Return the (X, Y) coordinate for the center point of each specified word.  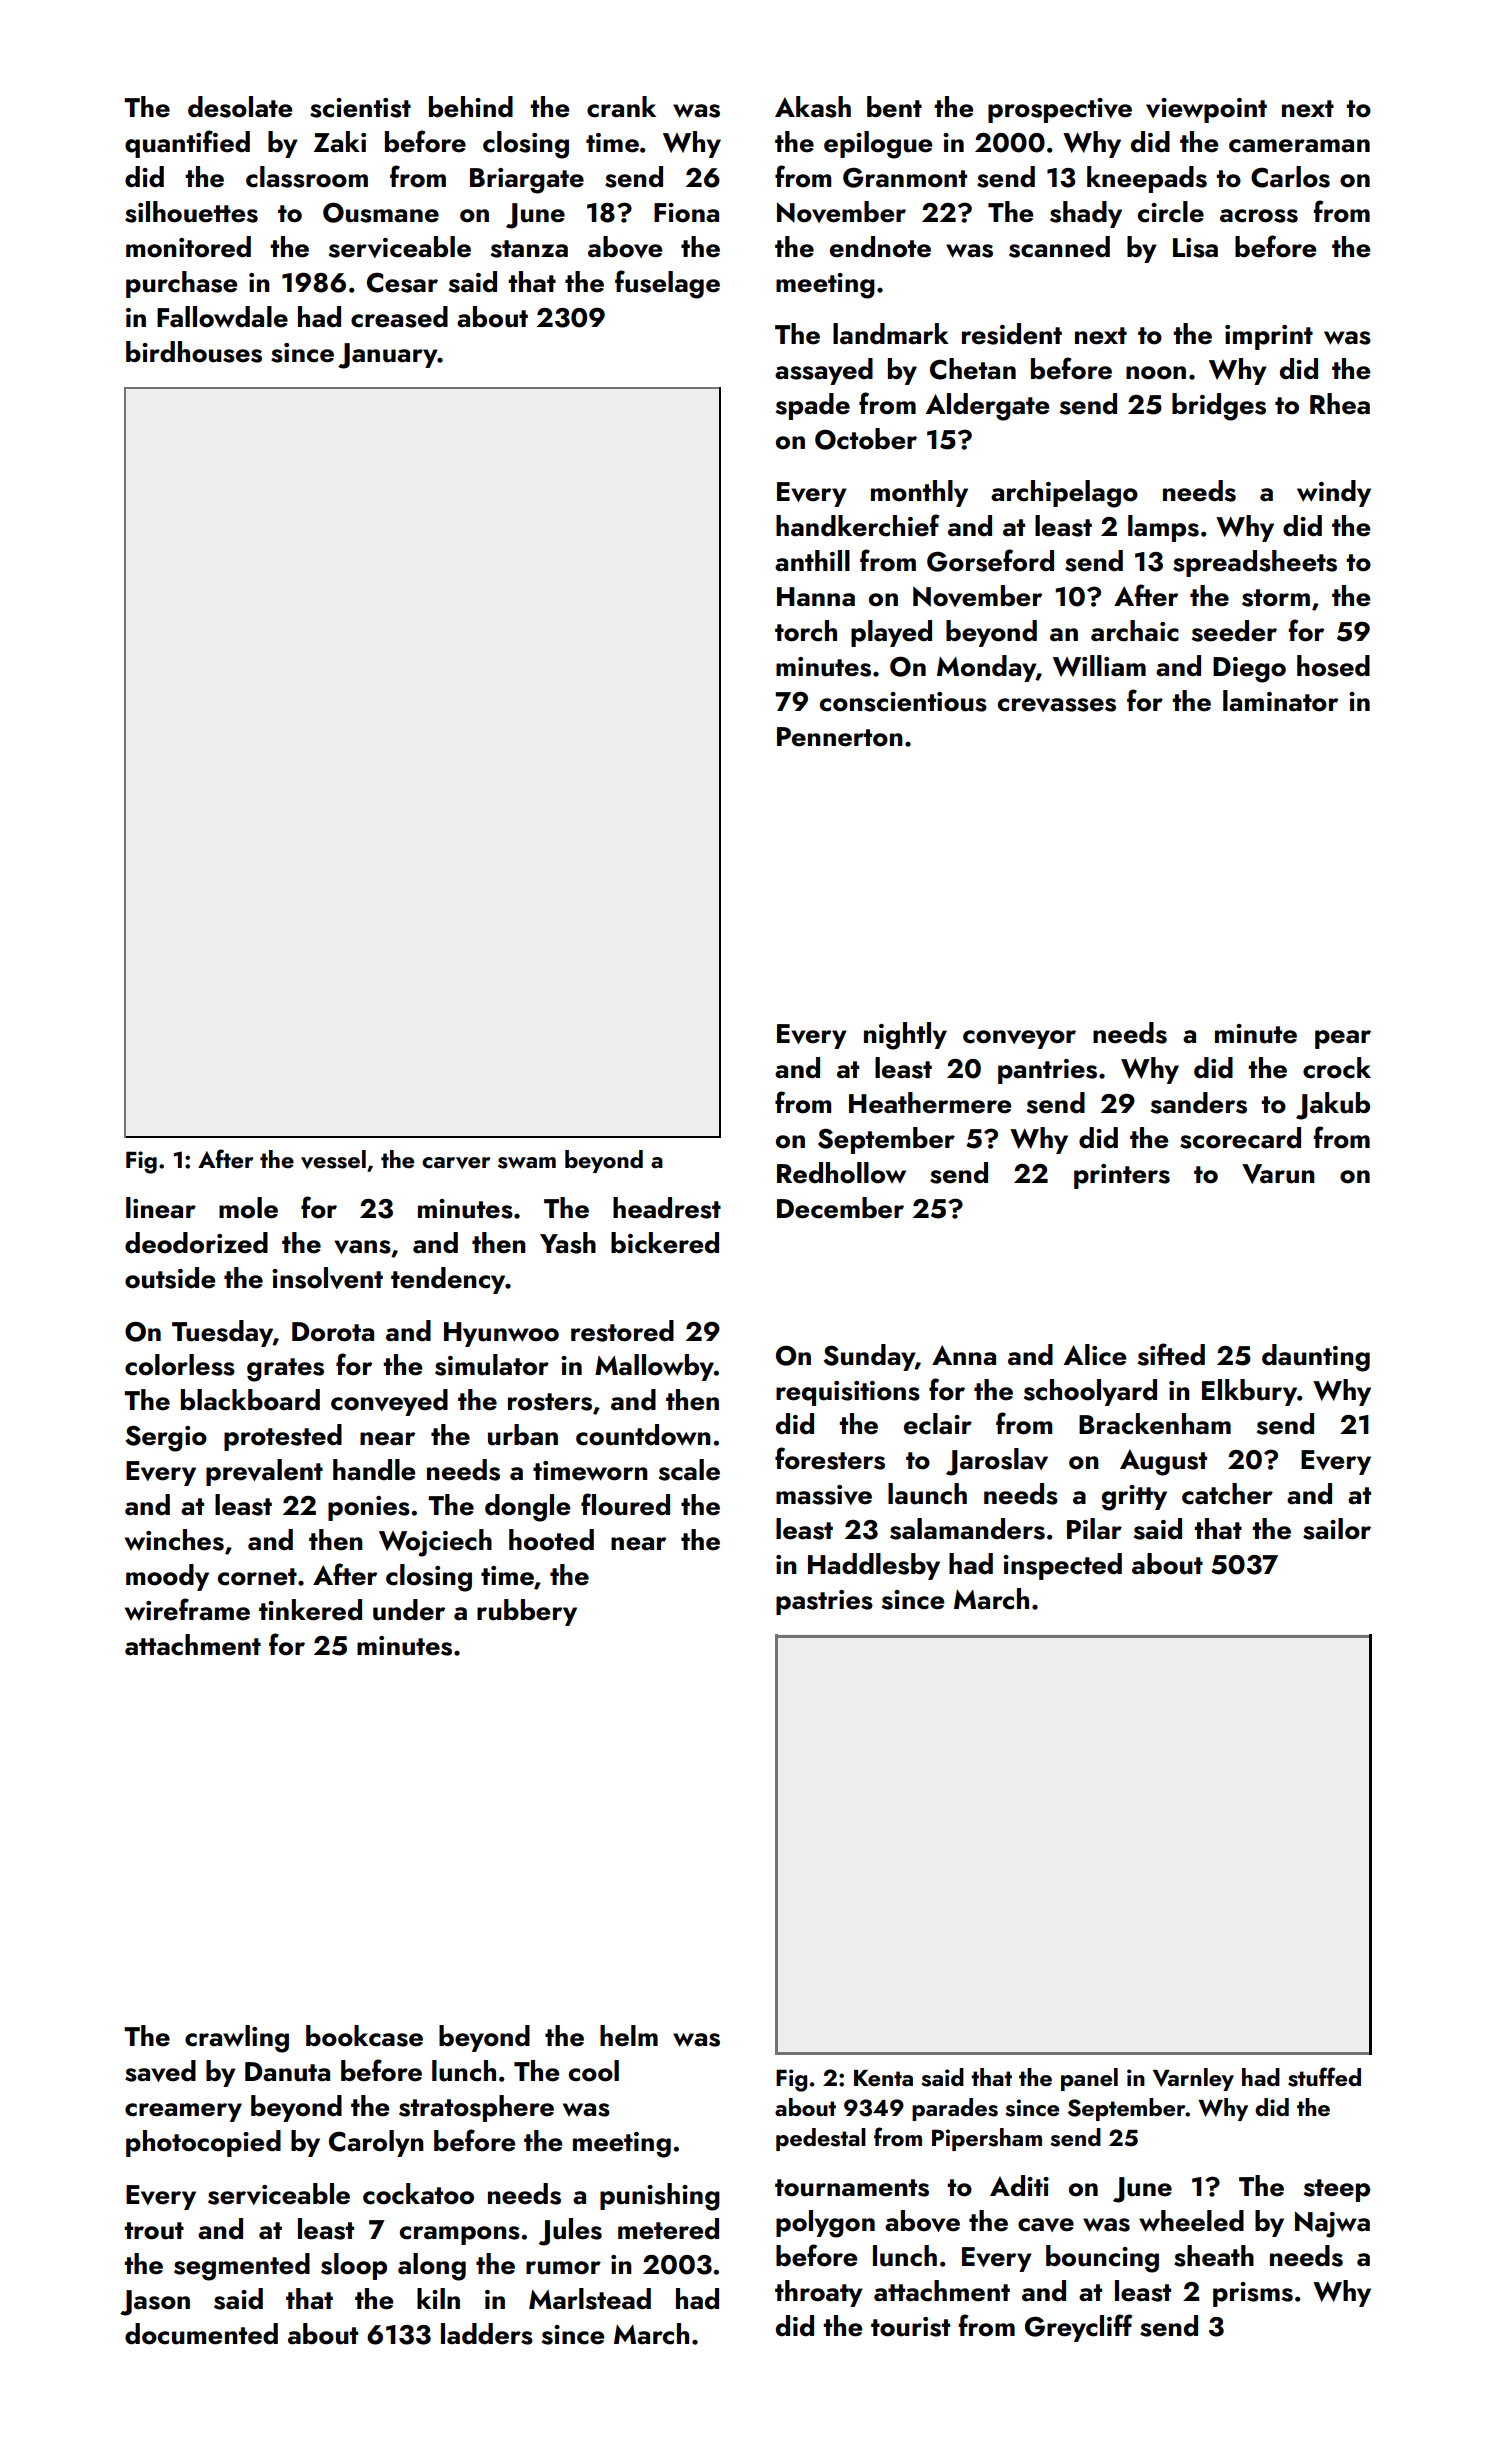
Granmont (905, 177)
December (840, 1208)
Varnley (1193, 2079)
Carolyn (376, 2143)
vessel (333, 1159)
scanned (1059, 247)
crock (1337, 1068)
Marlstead (590, 2299)
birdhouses (194, 352)
